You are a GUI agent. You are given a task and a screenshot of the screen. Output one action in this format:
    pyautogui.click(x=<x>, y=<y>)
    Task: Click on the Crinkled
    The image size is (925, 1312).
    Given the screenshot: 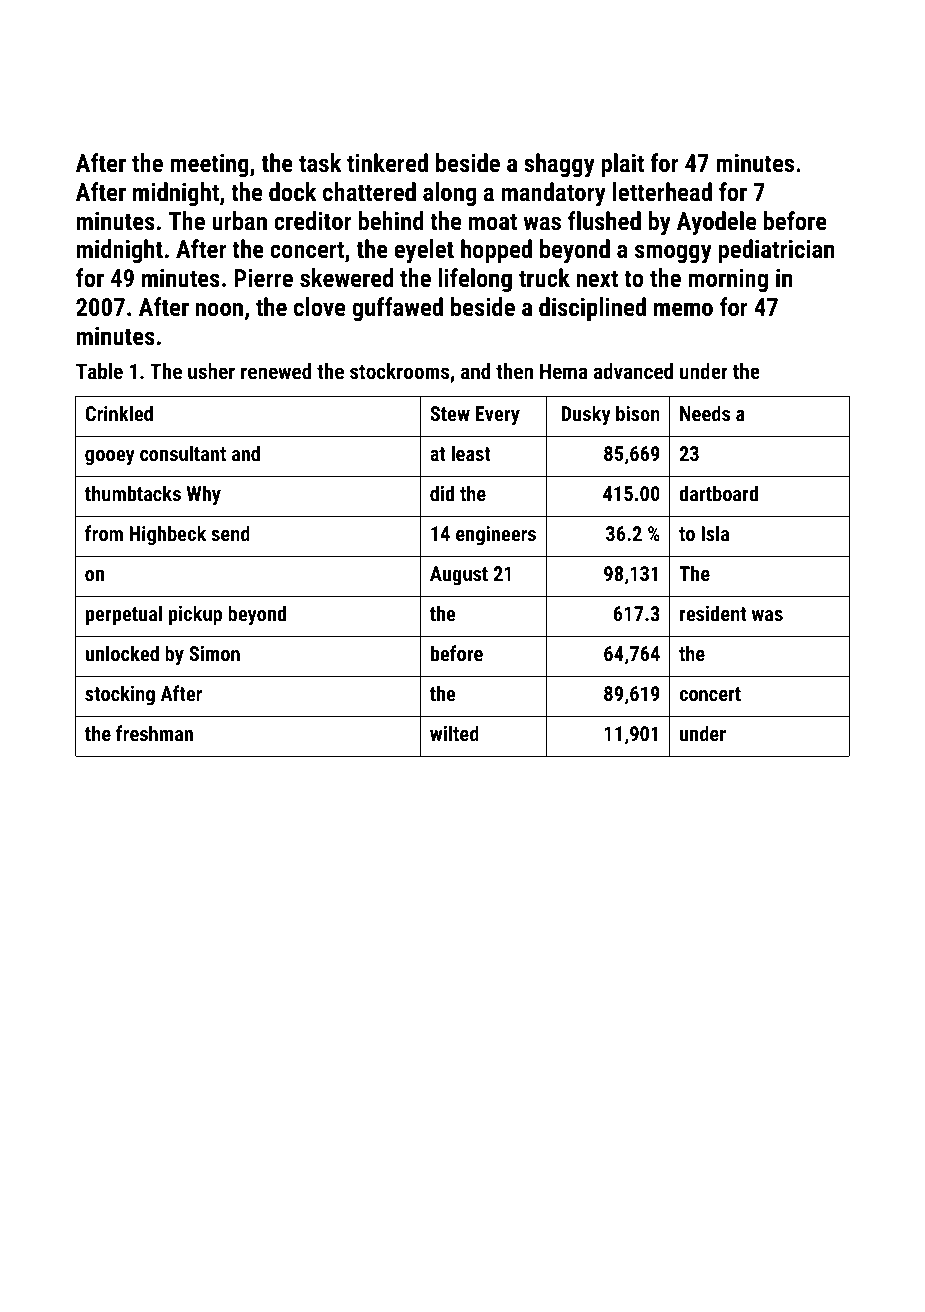 What is the action you would take?
    pyautogui.click(x=119, y=413)
